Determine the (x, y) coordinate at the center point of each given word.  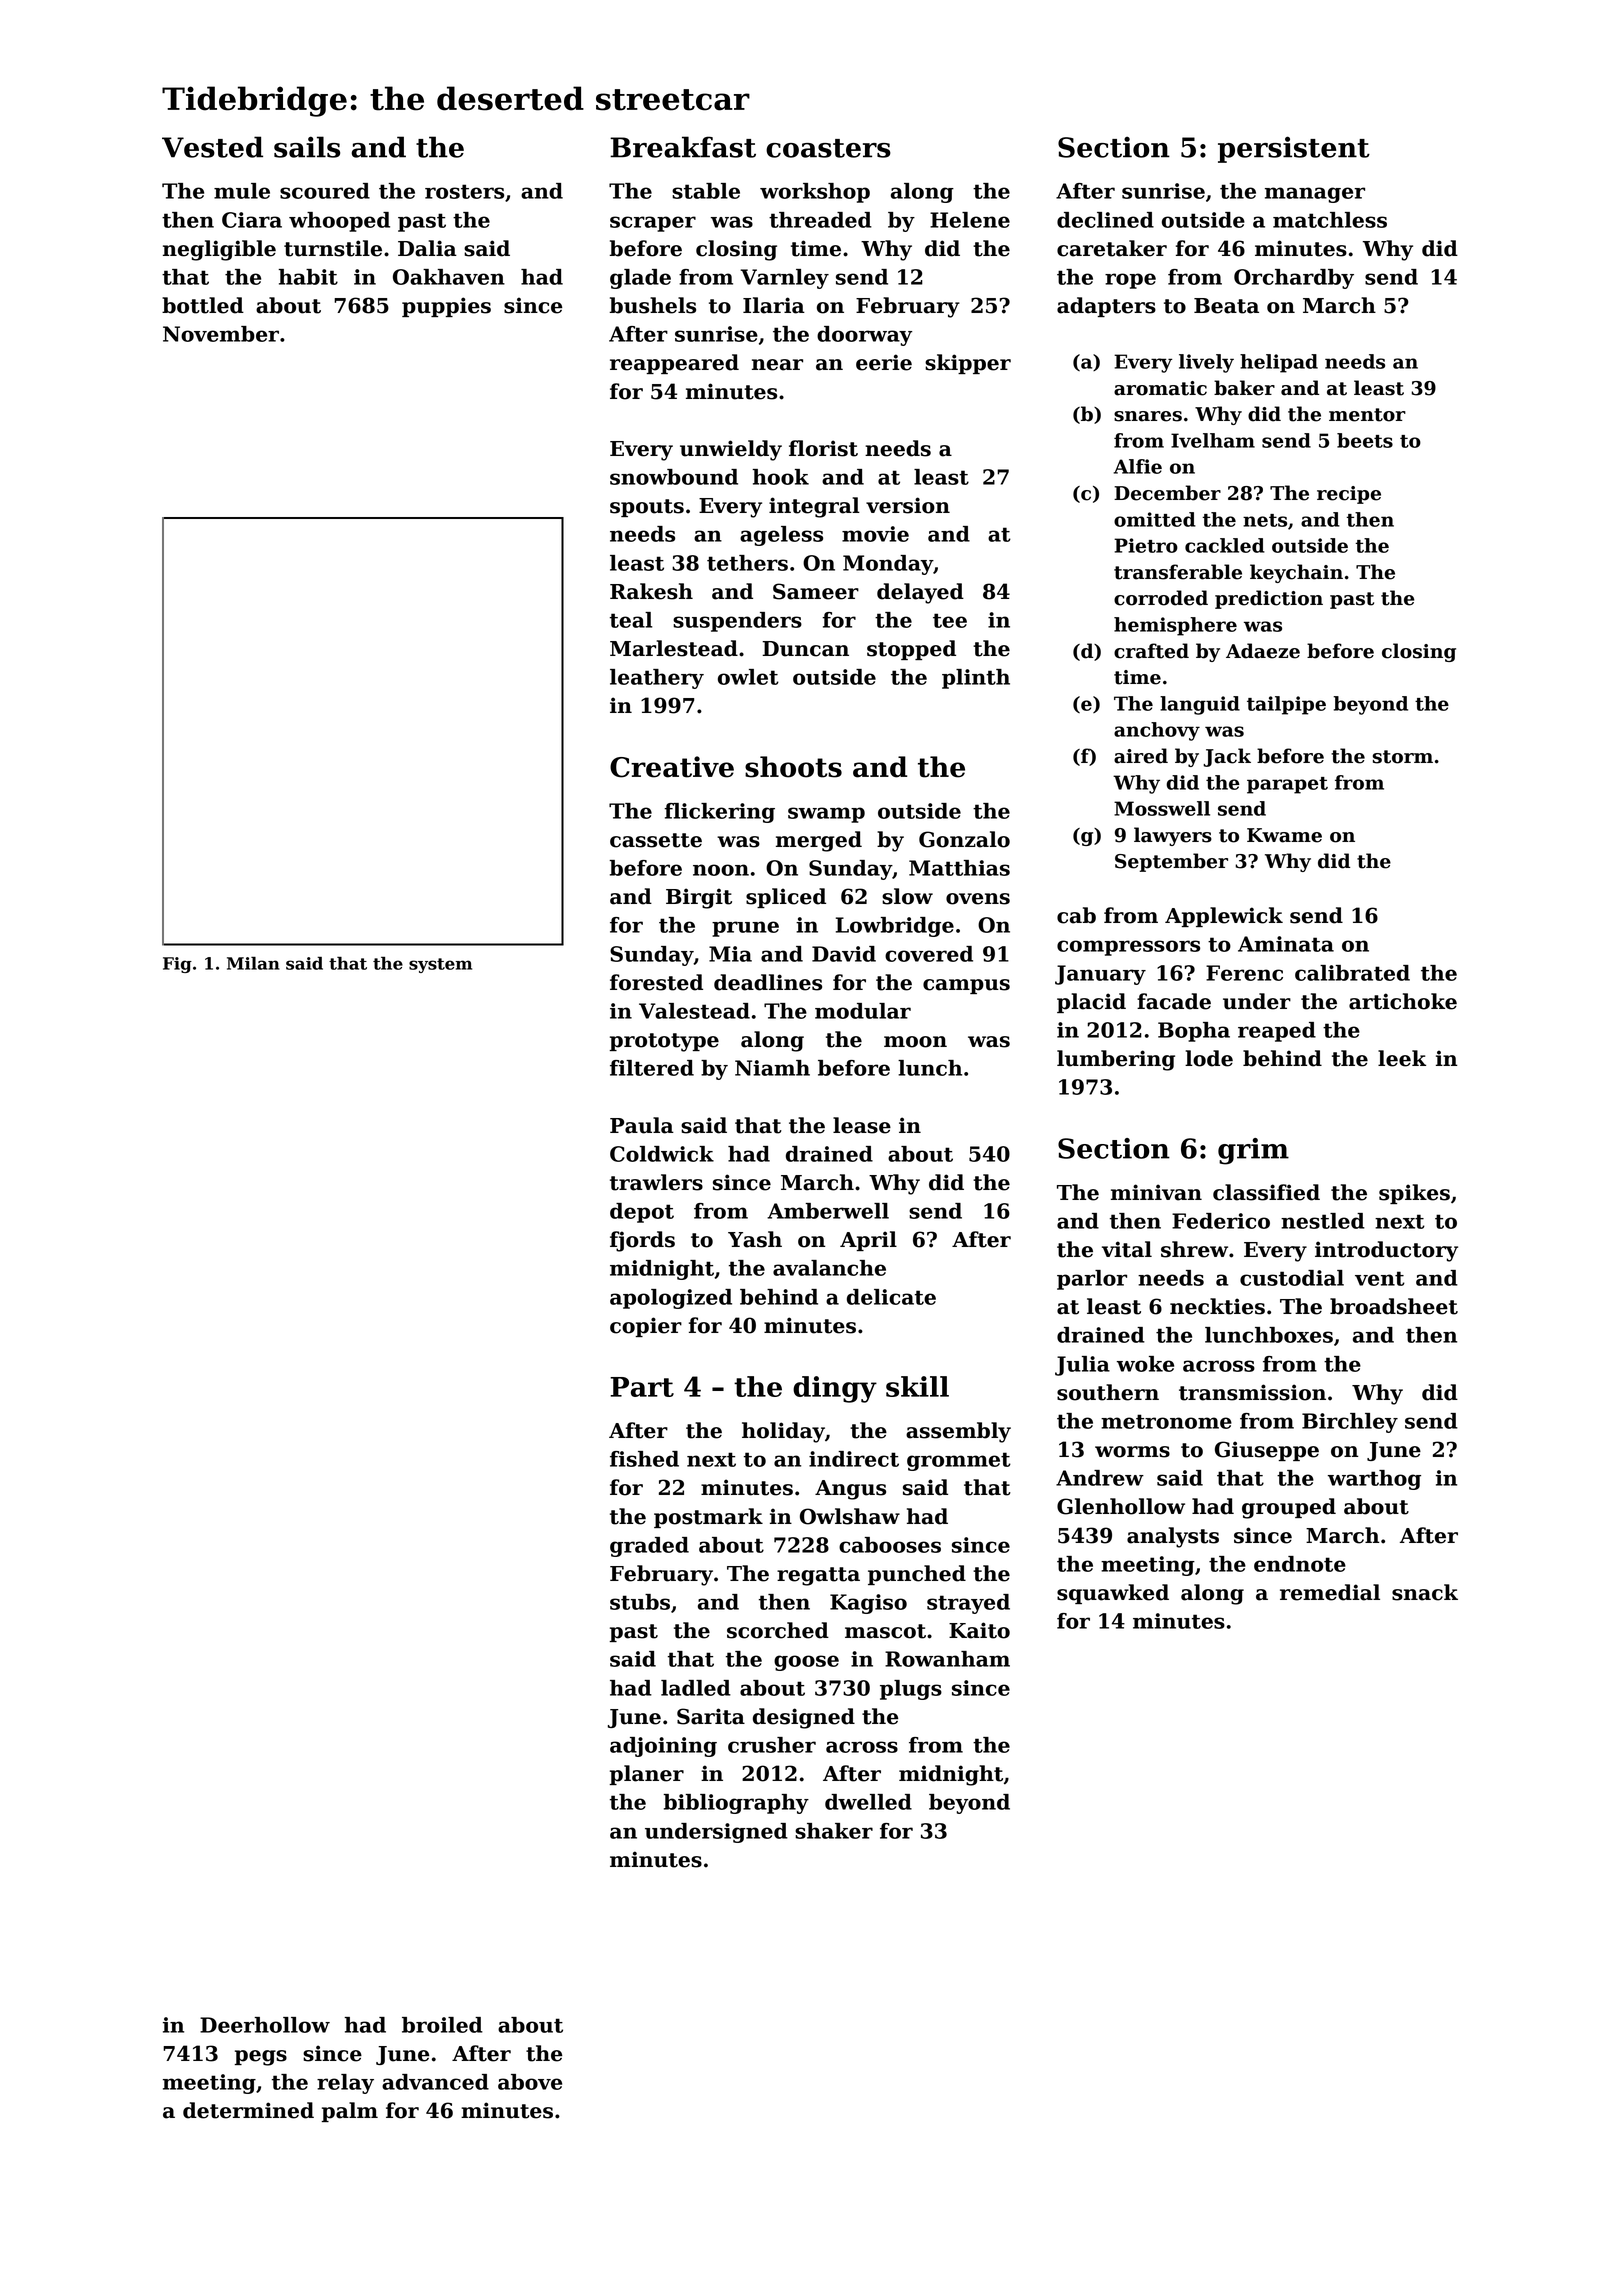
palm (350, 2112)
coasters (828, 148)
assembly (958, 1432)
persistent (1294, 149)
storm (1403, 757)
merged (819, 841)
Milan (253, 963)
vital (1127, 1249)
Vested (212, 147)
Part (642, 1387)
